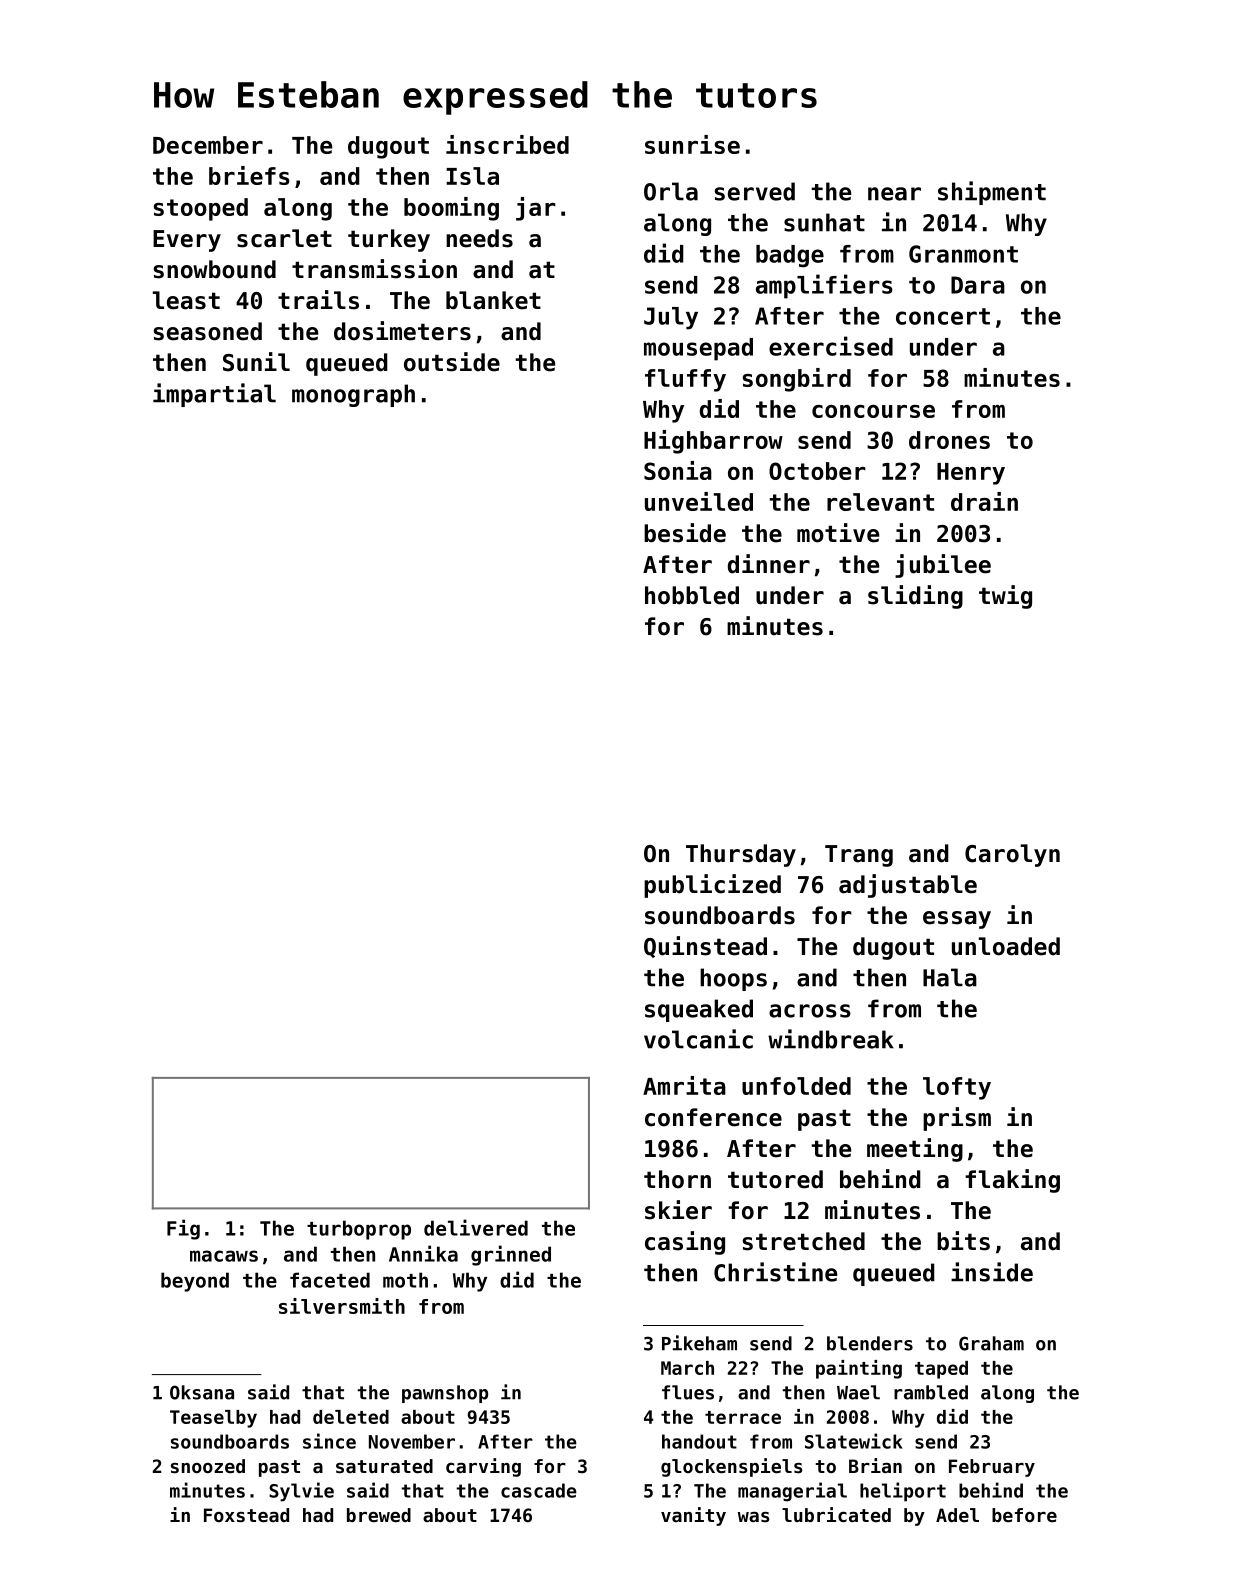 This screenshot has height=1596, width=1233. What do you see at coordinates (195, 1282) in the screenshot?
I see `beyond` at bounding box center [195, 1282].
